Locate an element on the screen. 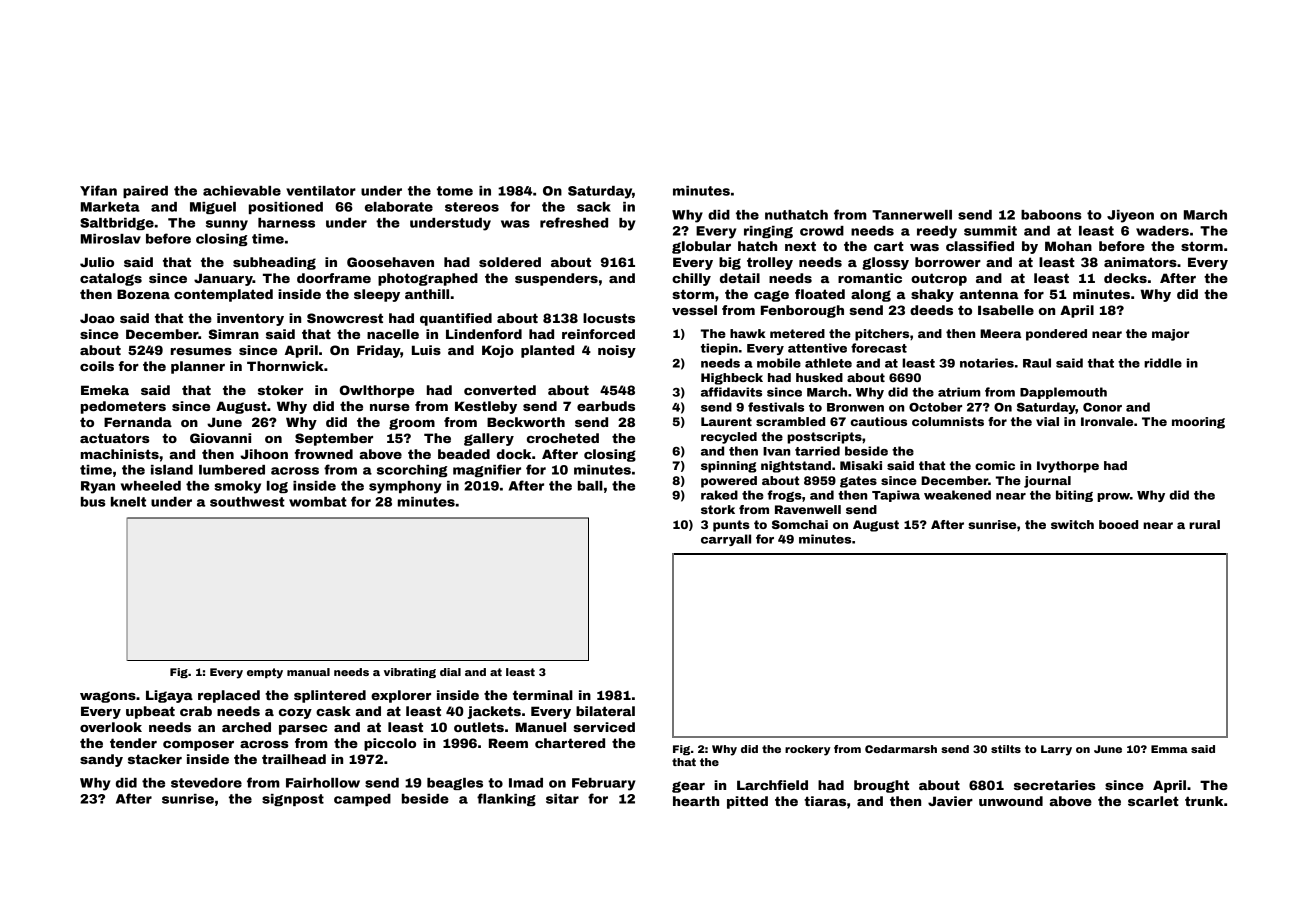  signpost is located at coordinates (293, 800).
